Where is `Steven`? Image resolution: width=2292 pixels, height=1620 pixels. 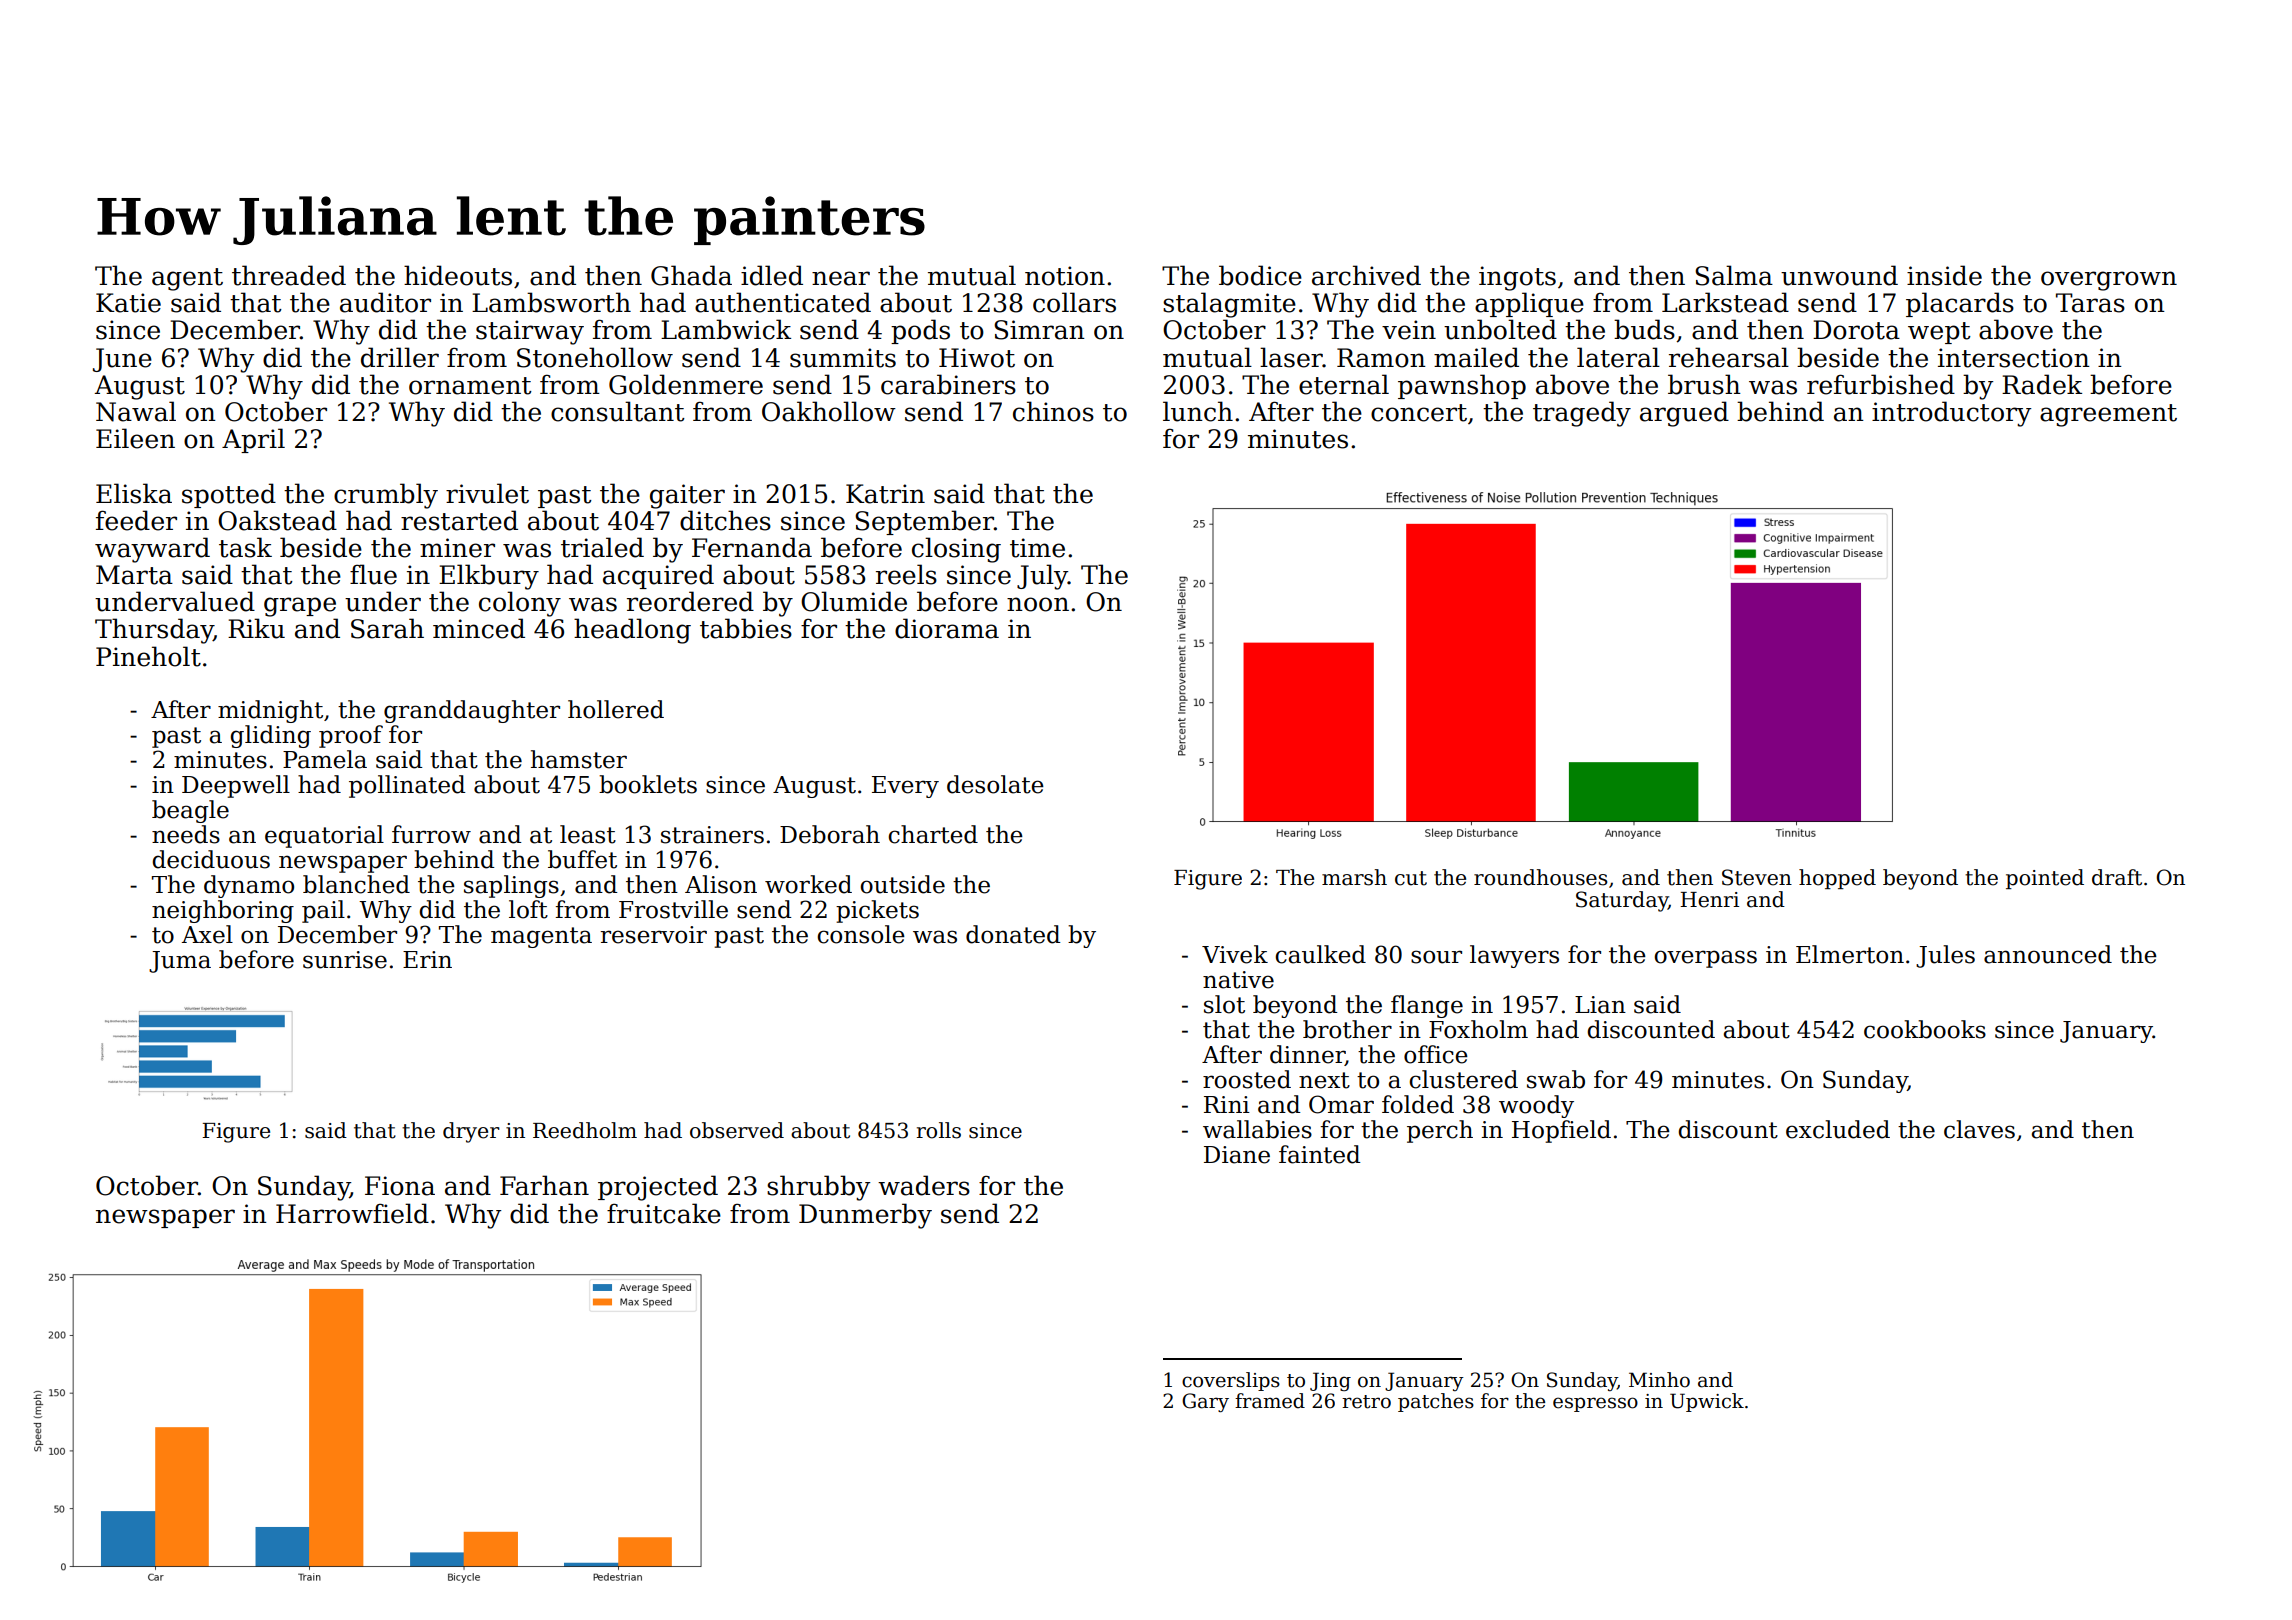 Steven is located at coordinates (1757, 877).
